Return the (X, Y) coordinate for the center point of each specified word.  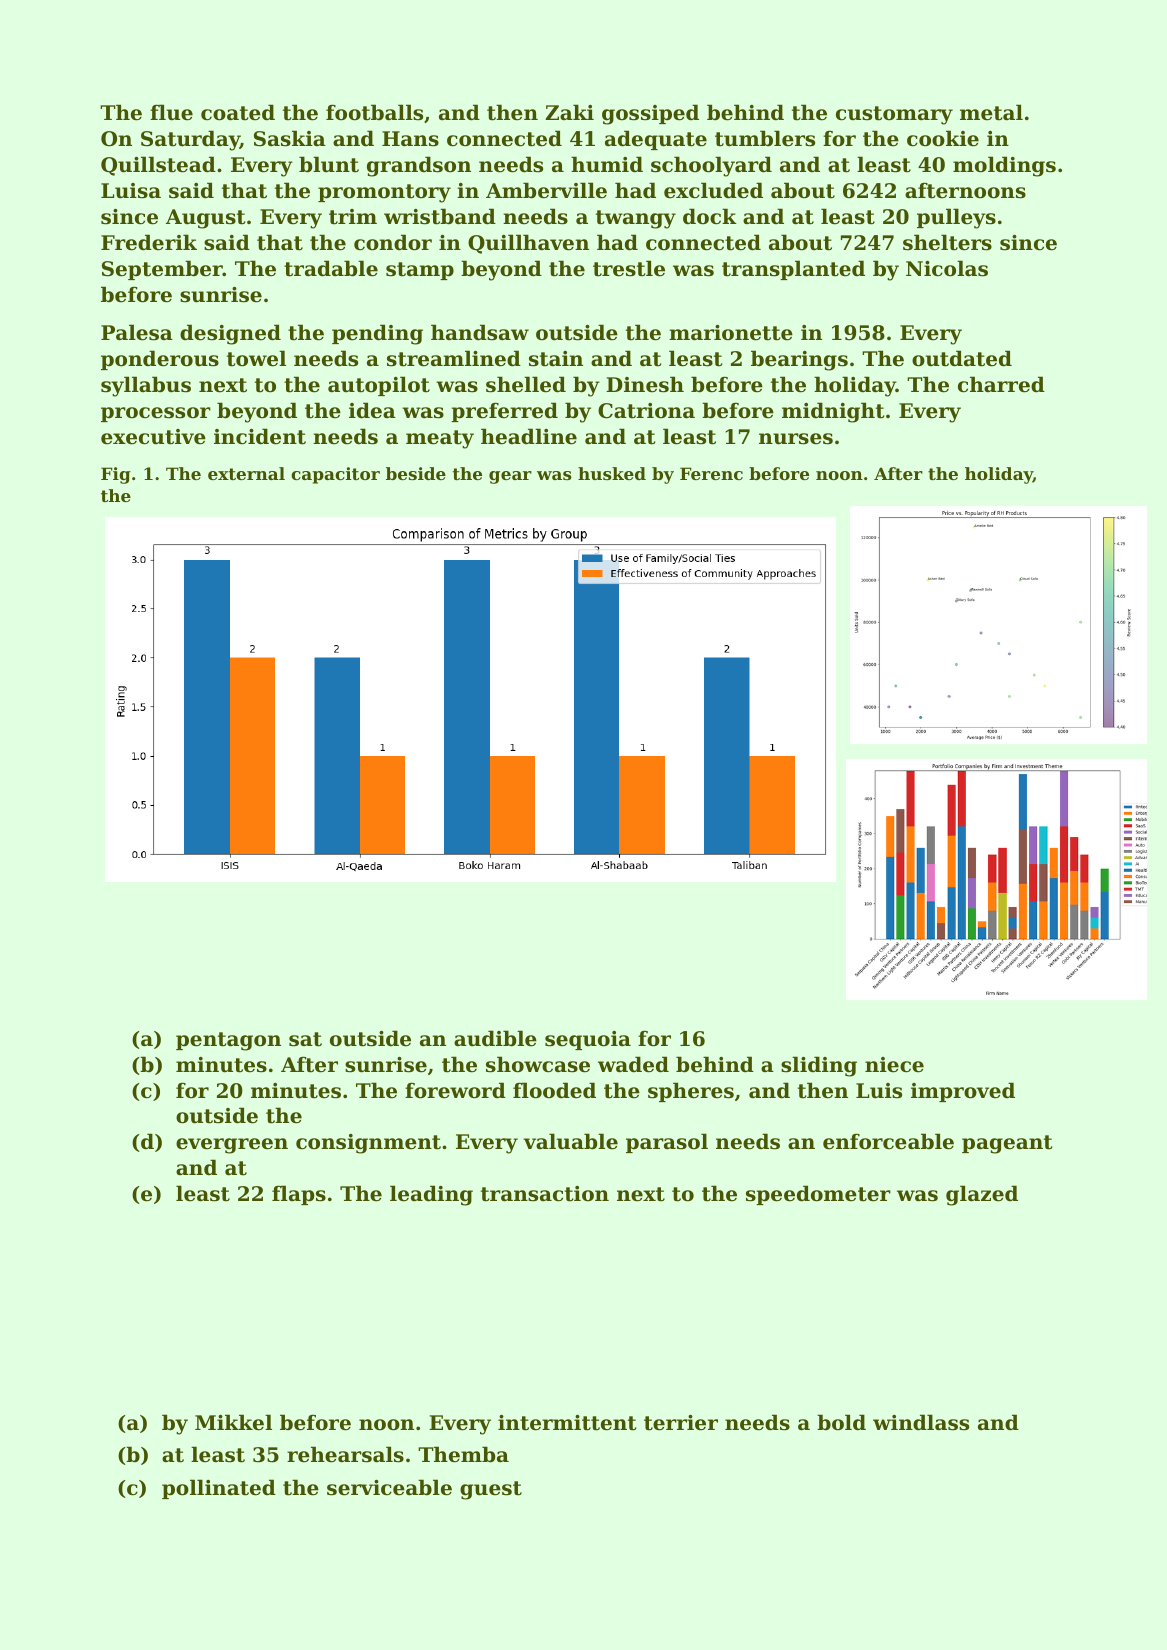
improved (963, 1092)
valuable (570, 1141)
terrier (681, 1423)
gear (510, 477)
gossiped (650, 114)
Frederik (149, 242)
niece (894, 1065)
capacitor (335, 475)
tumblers (765, 138)
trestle (629, 268)
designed (230, 334)
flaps (299, 1195)
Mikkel (233, 1422)
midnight (833, 412)
